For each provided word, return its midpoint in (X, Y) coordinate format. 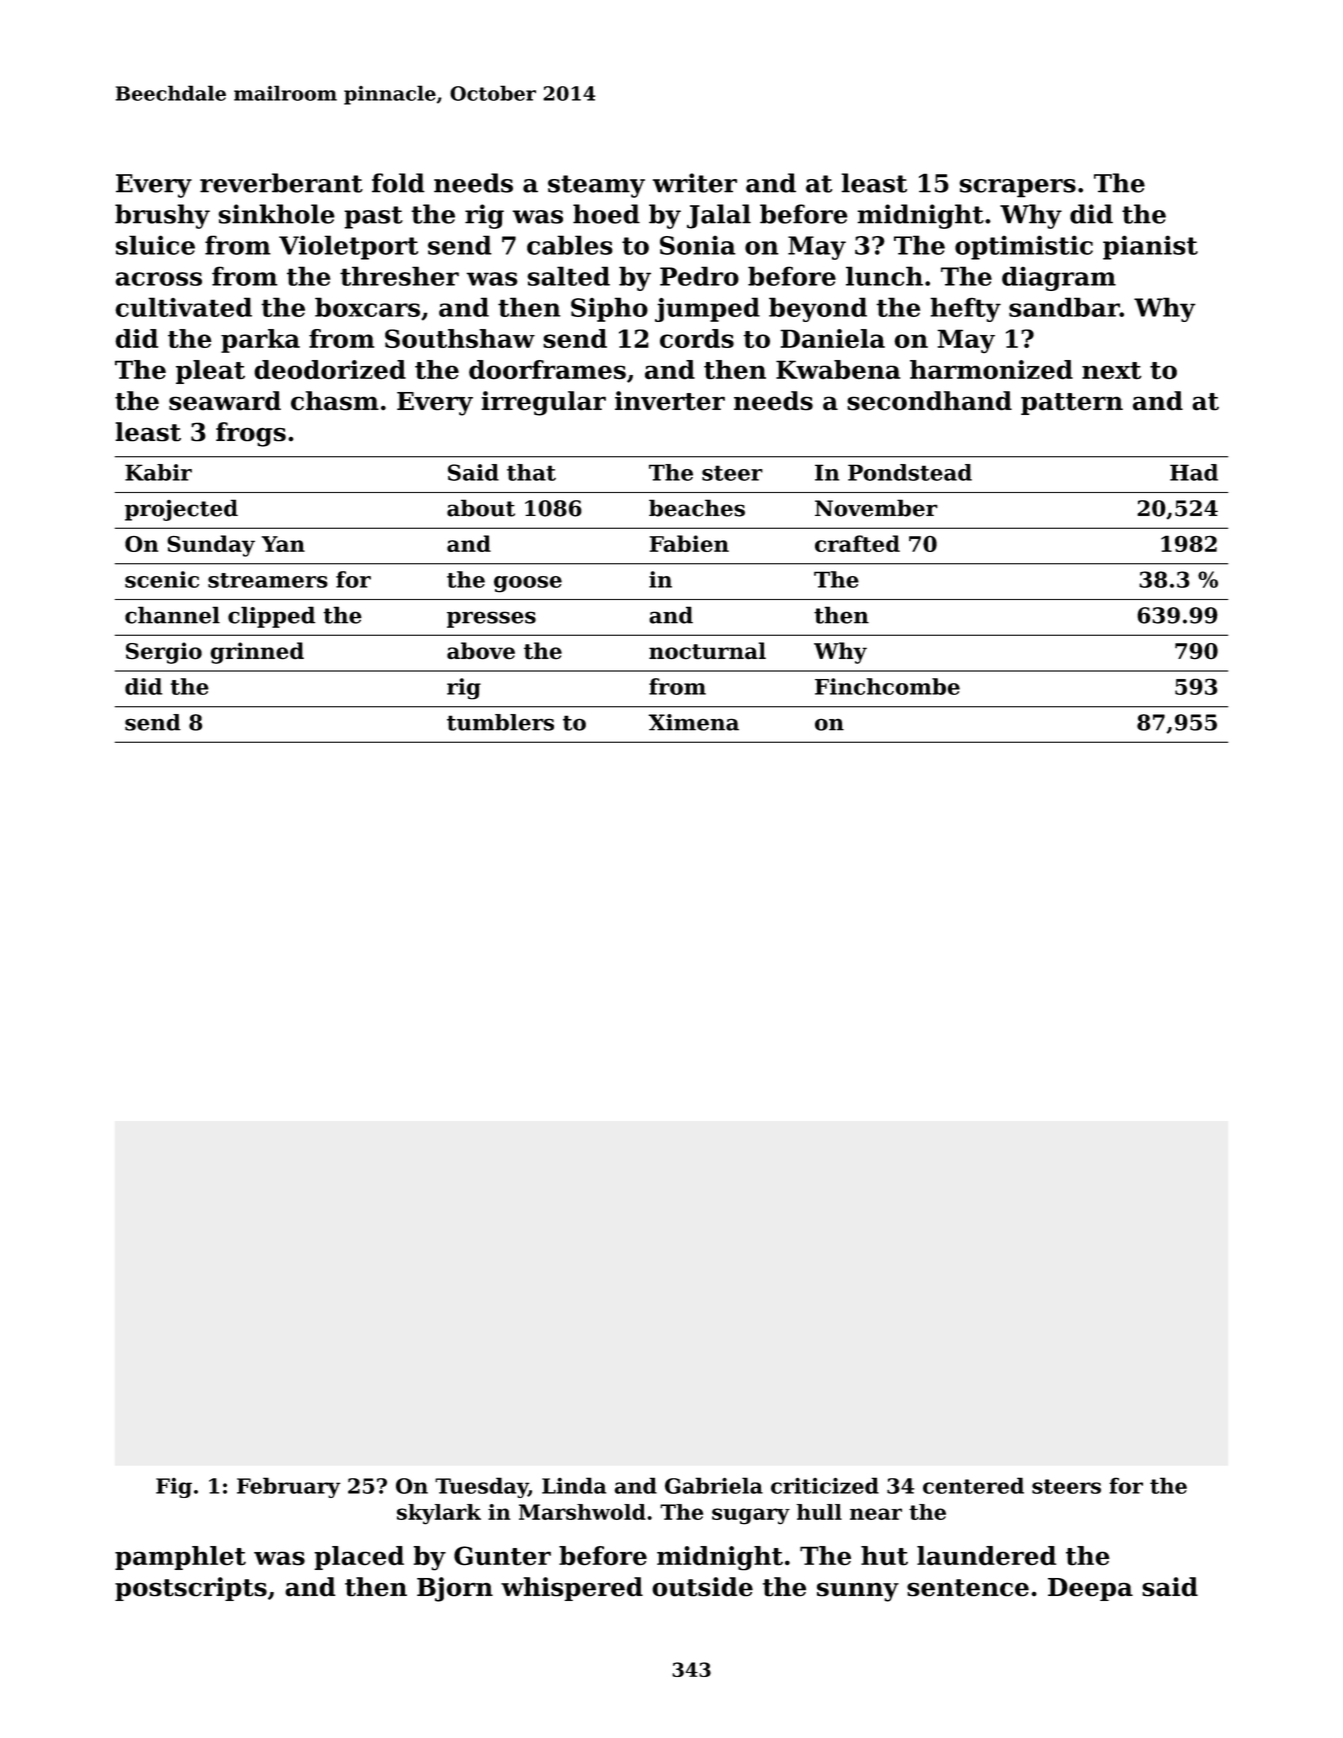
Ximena (694, 722)
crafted (857, 543)
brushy (162, 216)
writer (695, 183)
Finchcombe (887, 686)
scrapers (1018, 188)
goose (528, 584)
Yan (283, 544)
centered (973, 1485)
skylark (439, 1514)
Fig (174, 1488)
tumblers (500, 722)
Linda (574, 1485)
